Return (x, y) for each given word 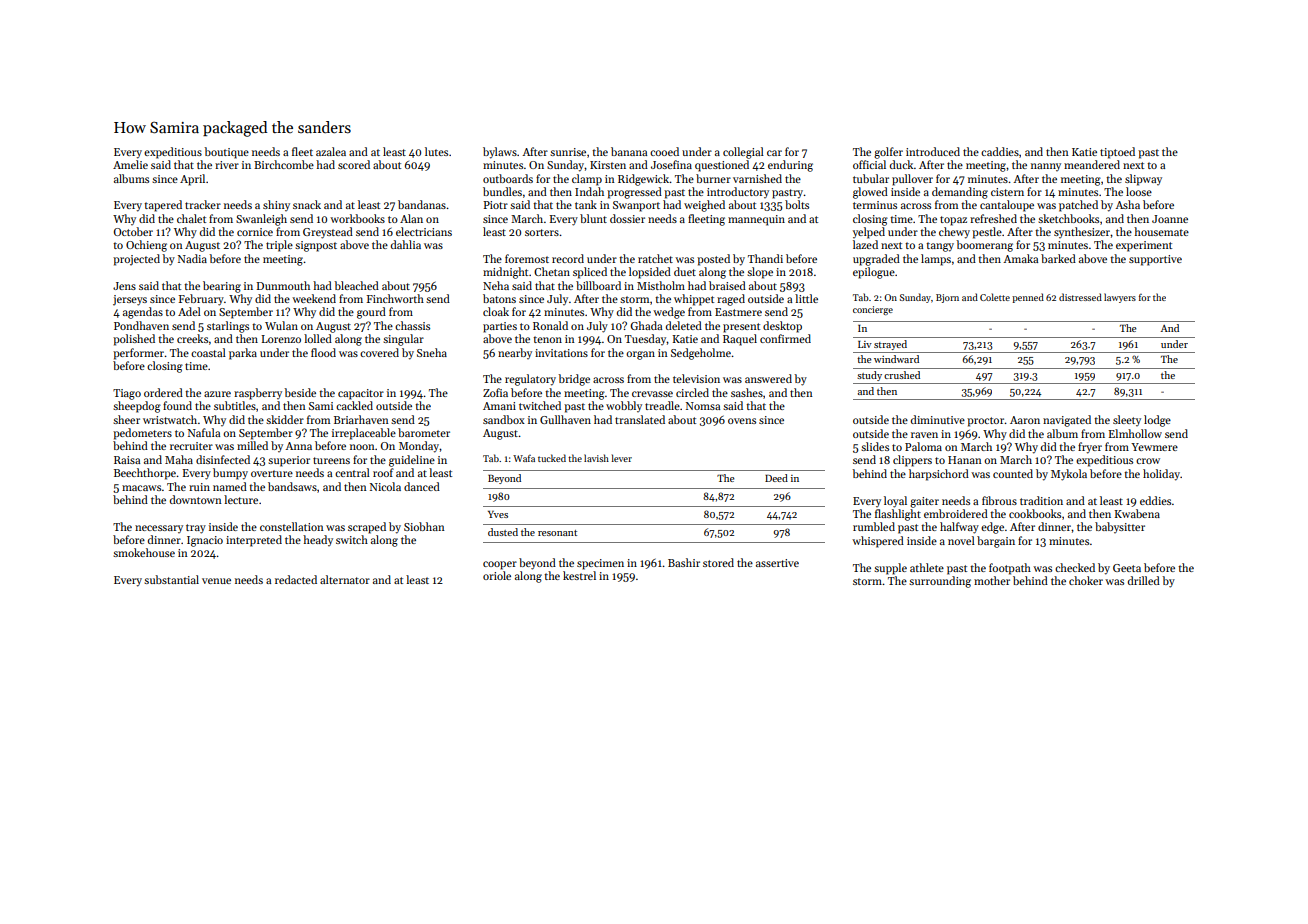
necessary (159, 529)
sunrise (568, 152)
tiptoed (1117, 153)
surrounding (940, 582)
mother (992, 580)
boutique (226, 153)
